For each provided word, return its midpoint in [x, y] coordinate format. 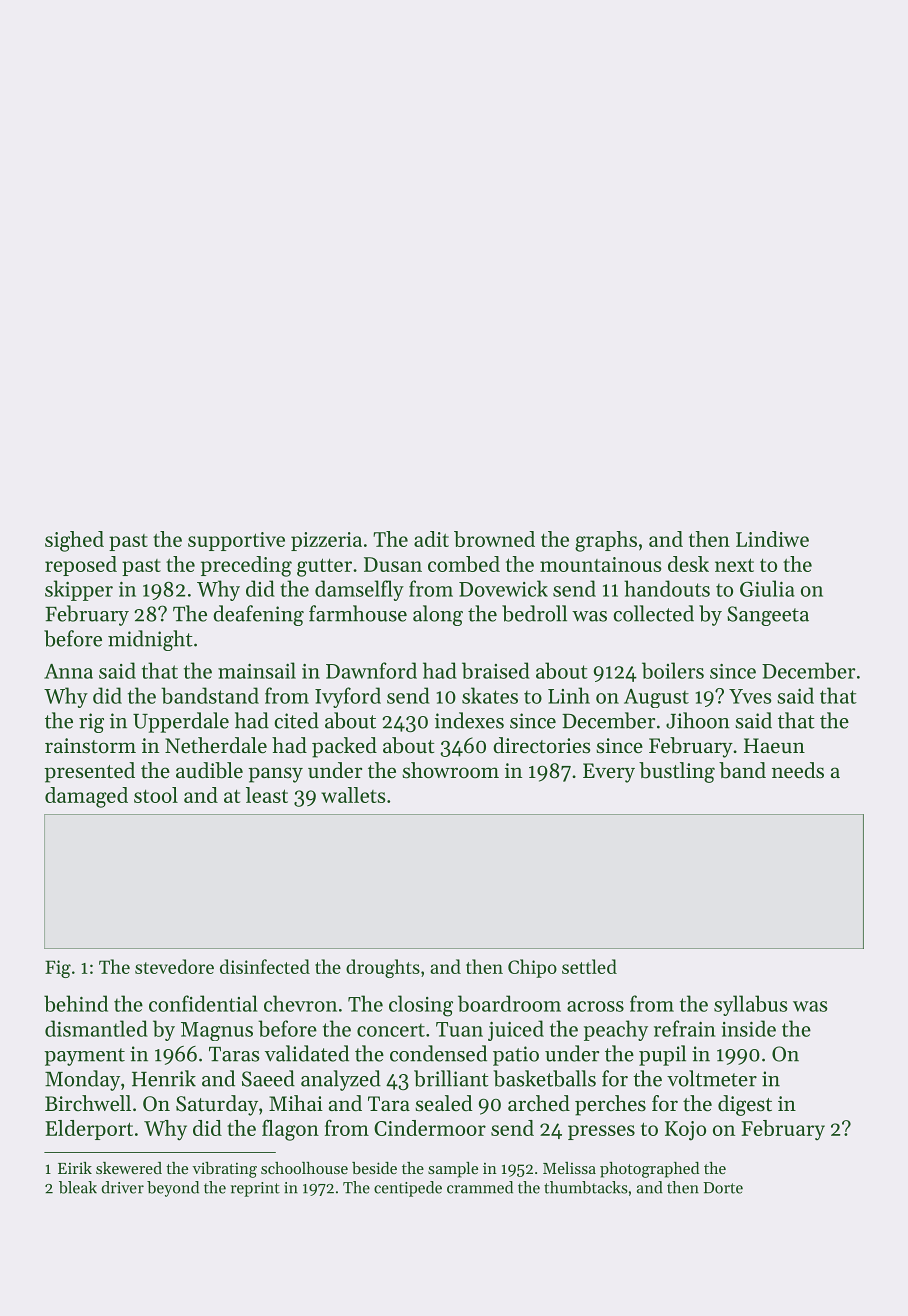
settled [589, 966]
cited [296, 720]
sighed [74, 541]
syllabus [751, 1005]
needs [798, 770]
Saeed [268, 1078]
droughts [383, 968]
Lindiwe [772, 539]
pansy [275, 775]
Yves [750, 696]
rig [91, 723]
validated [307, 1053]
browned [494, 539]
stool [156, 795]
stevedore [174, 966]
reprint [255, 1189]
